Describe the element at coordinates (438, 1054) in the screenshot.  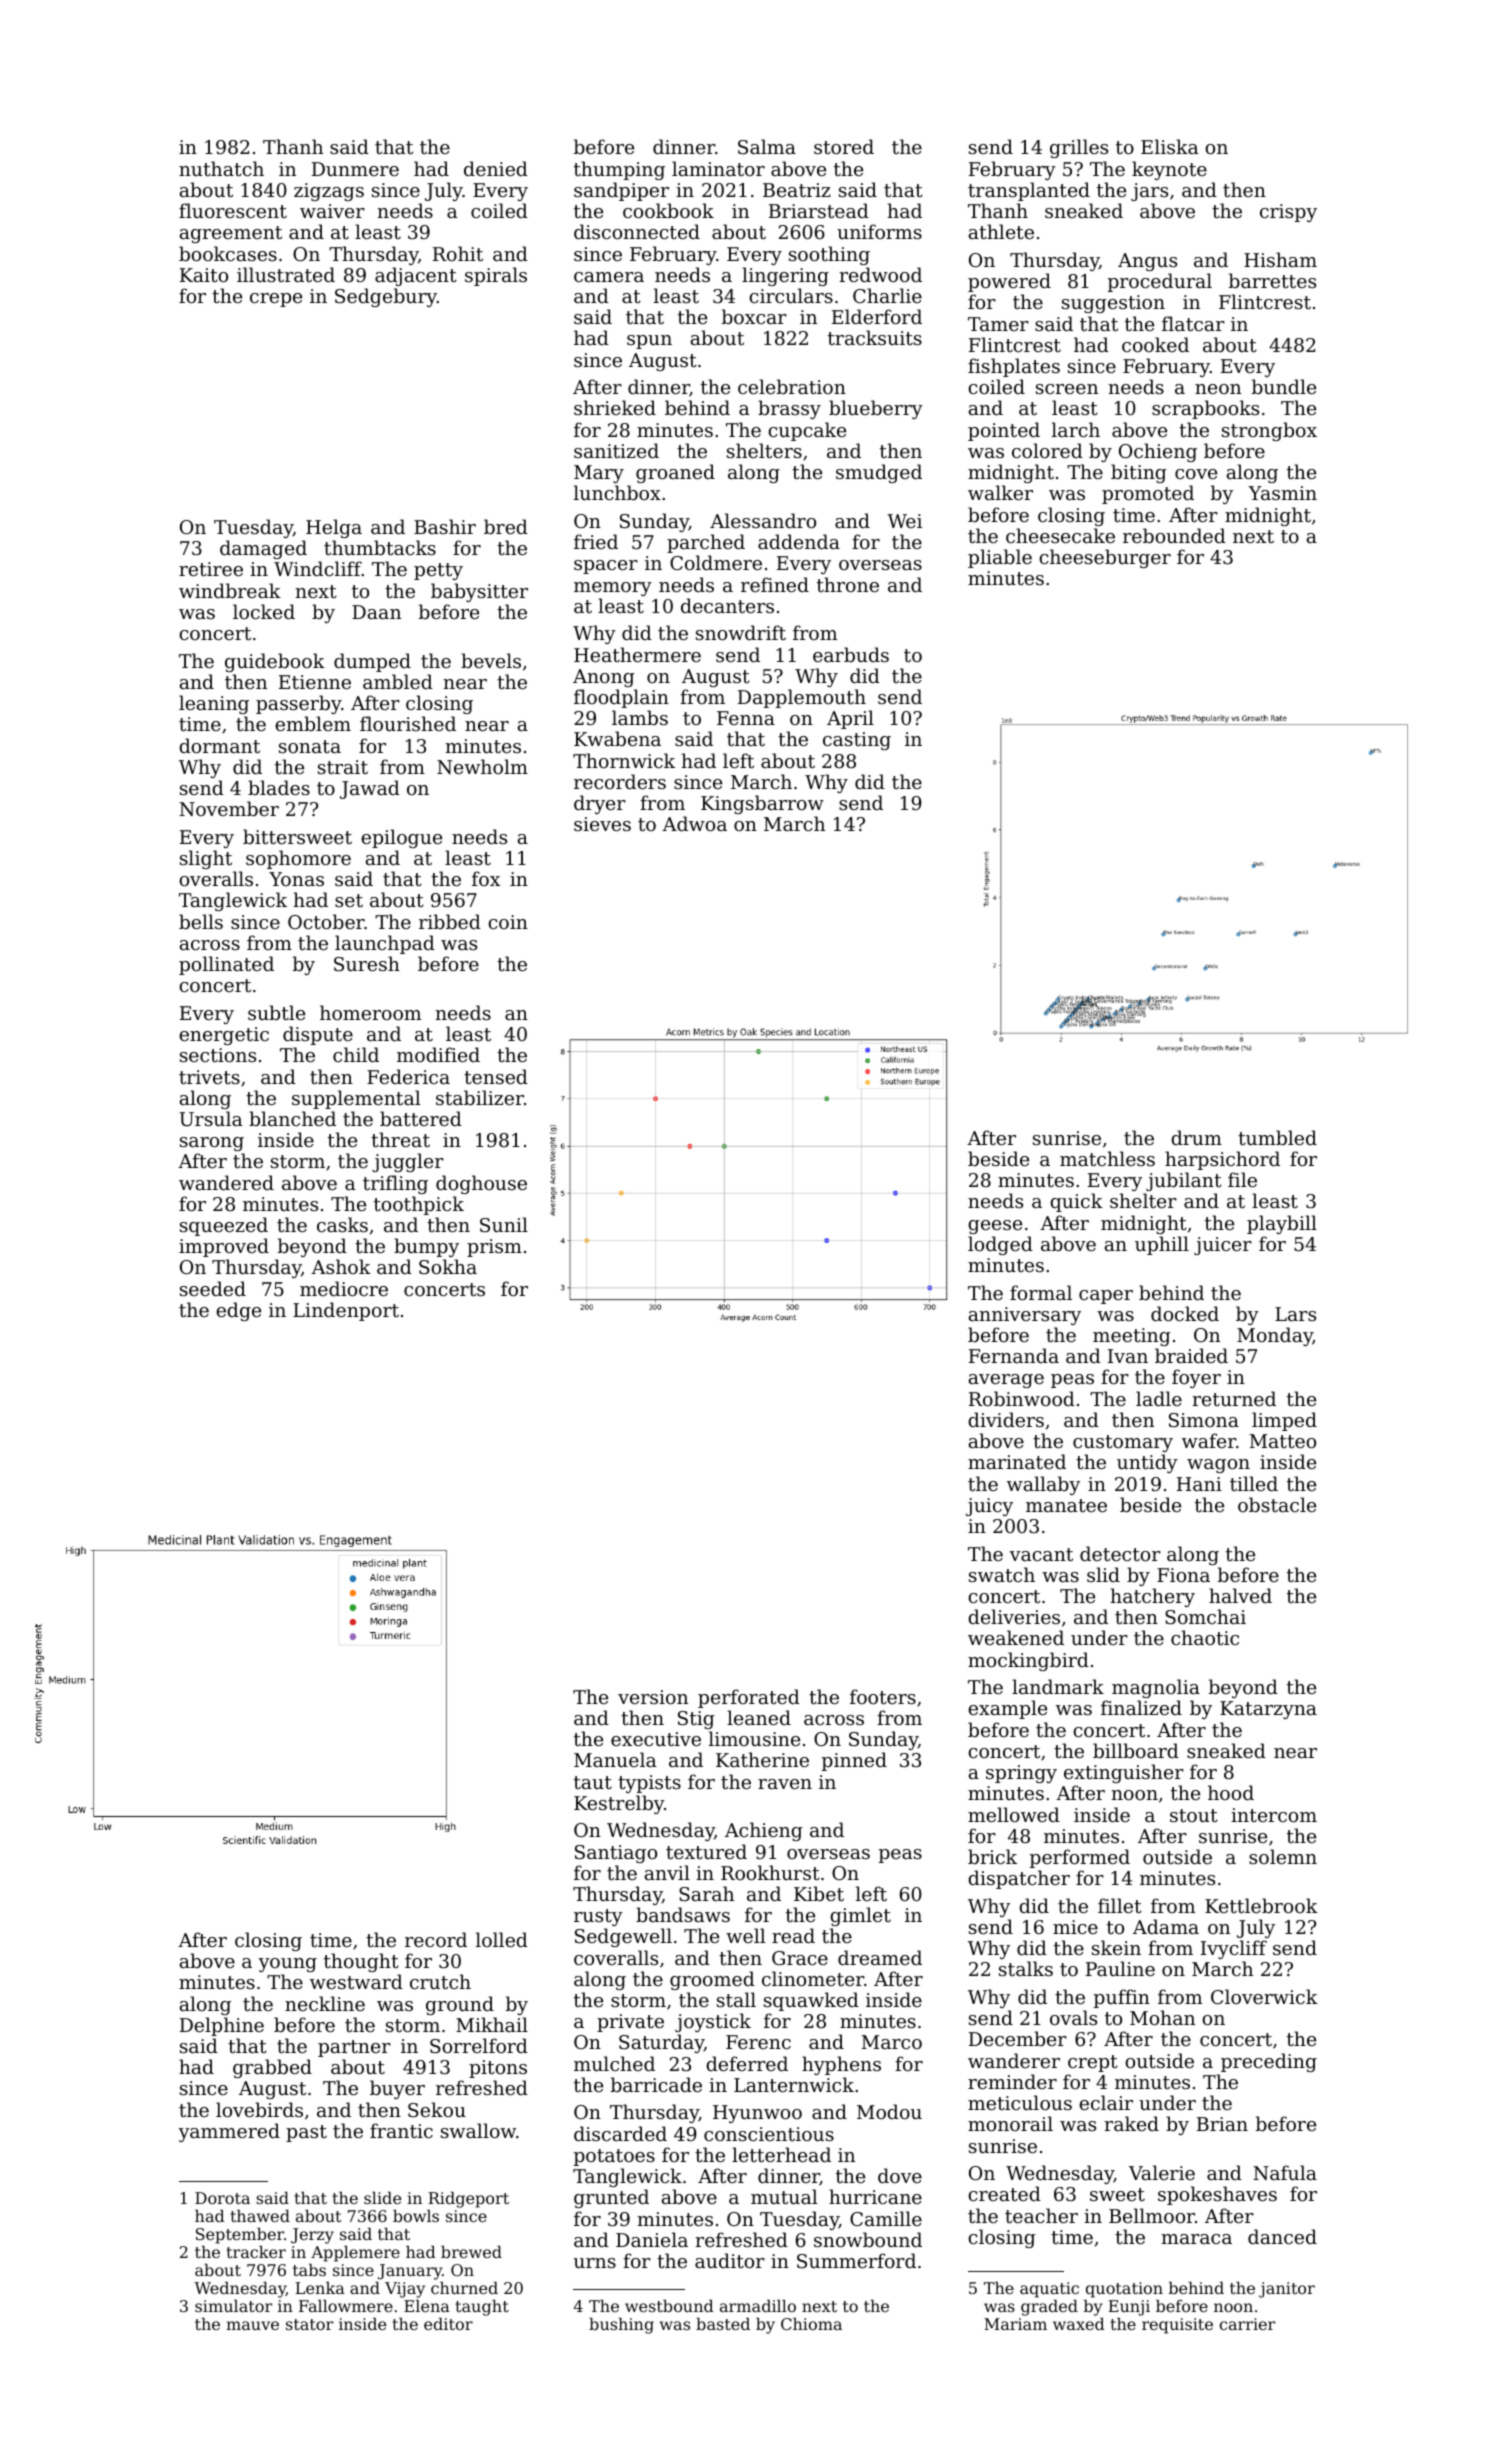
I see `modified` at that location.
